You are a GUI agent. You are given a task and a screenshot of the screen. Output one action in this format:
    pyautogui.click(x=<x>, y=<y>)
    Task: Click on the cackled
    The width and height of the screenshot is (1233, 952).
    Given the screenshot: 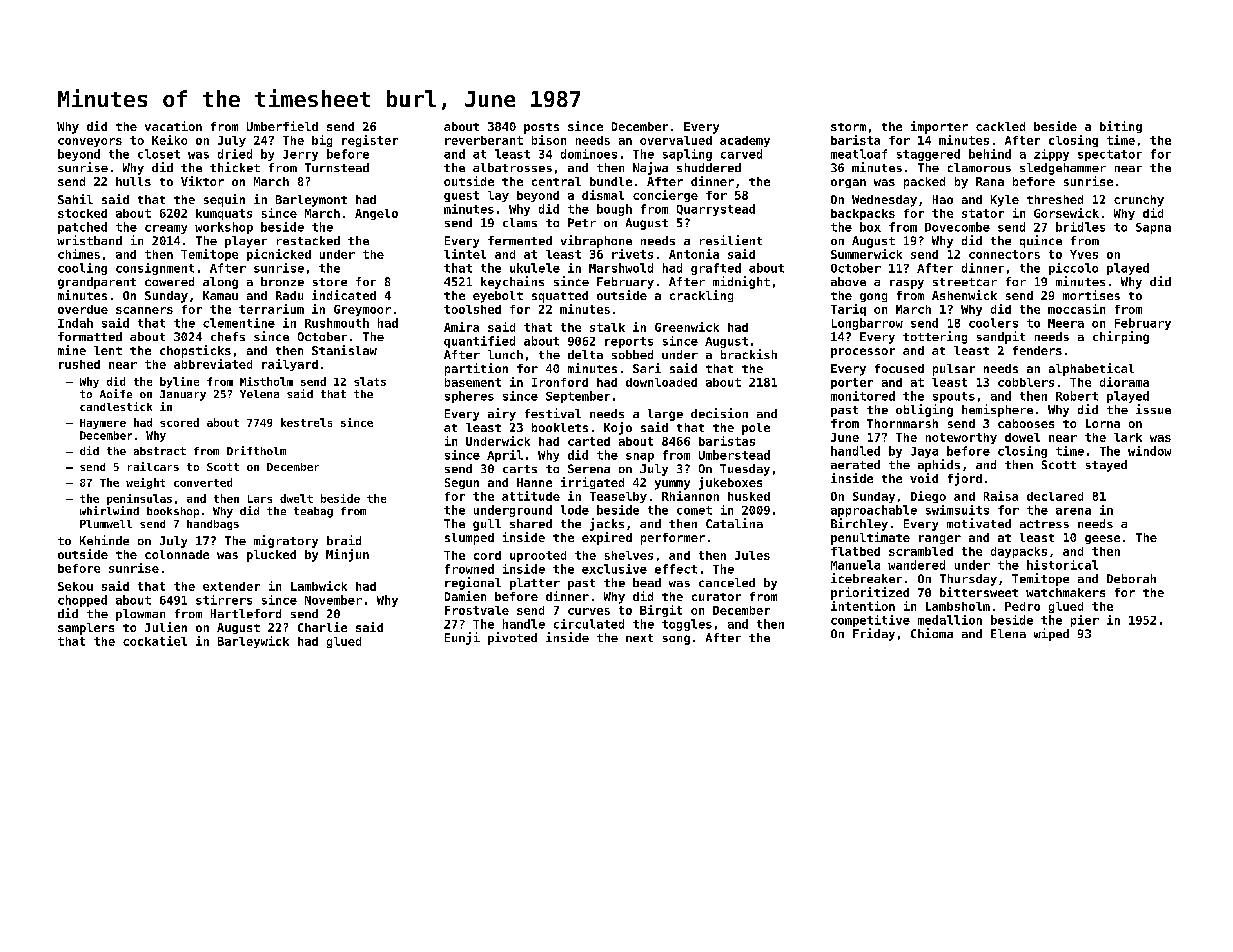 What is the action you would take?
    pyautogui.click(x=1000, y=126)
